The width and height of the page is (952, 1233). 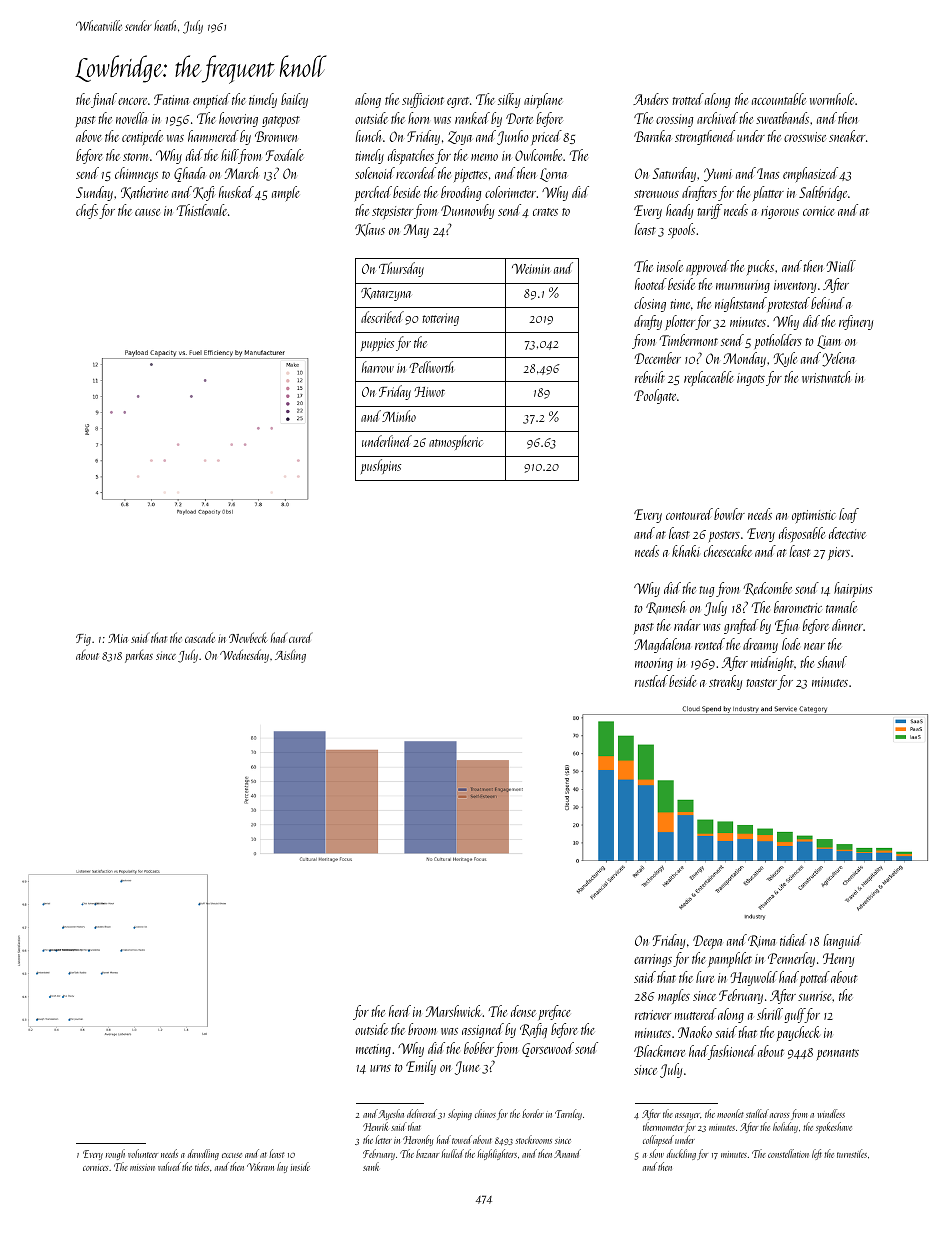 I want to click on Anders, so click(x=651, y=99).
